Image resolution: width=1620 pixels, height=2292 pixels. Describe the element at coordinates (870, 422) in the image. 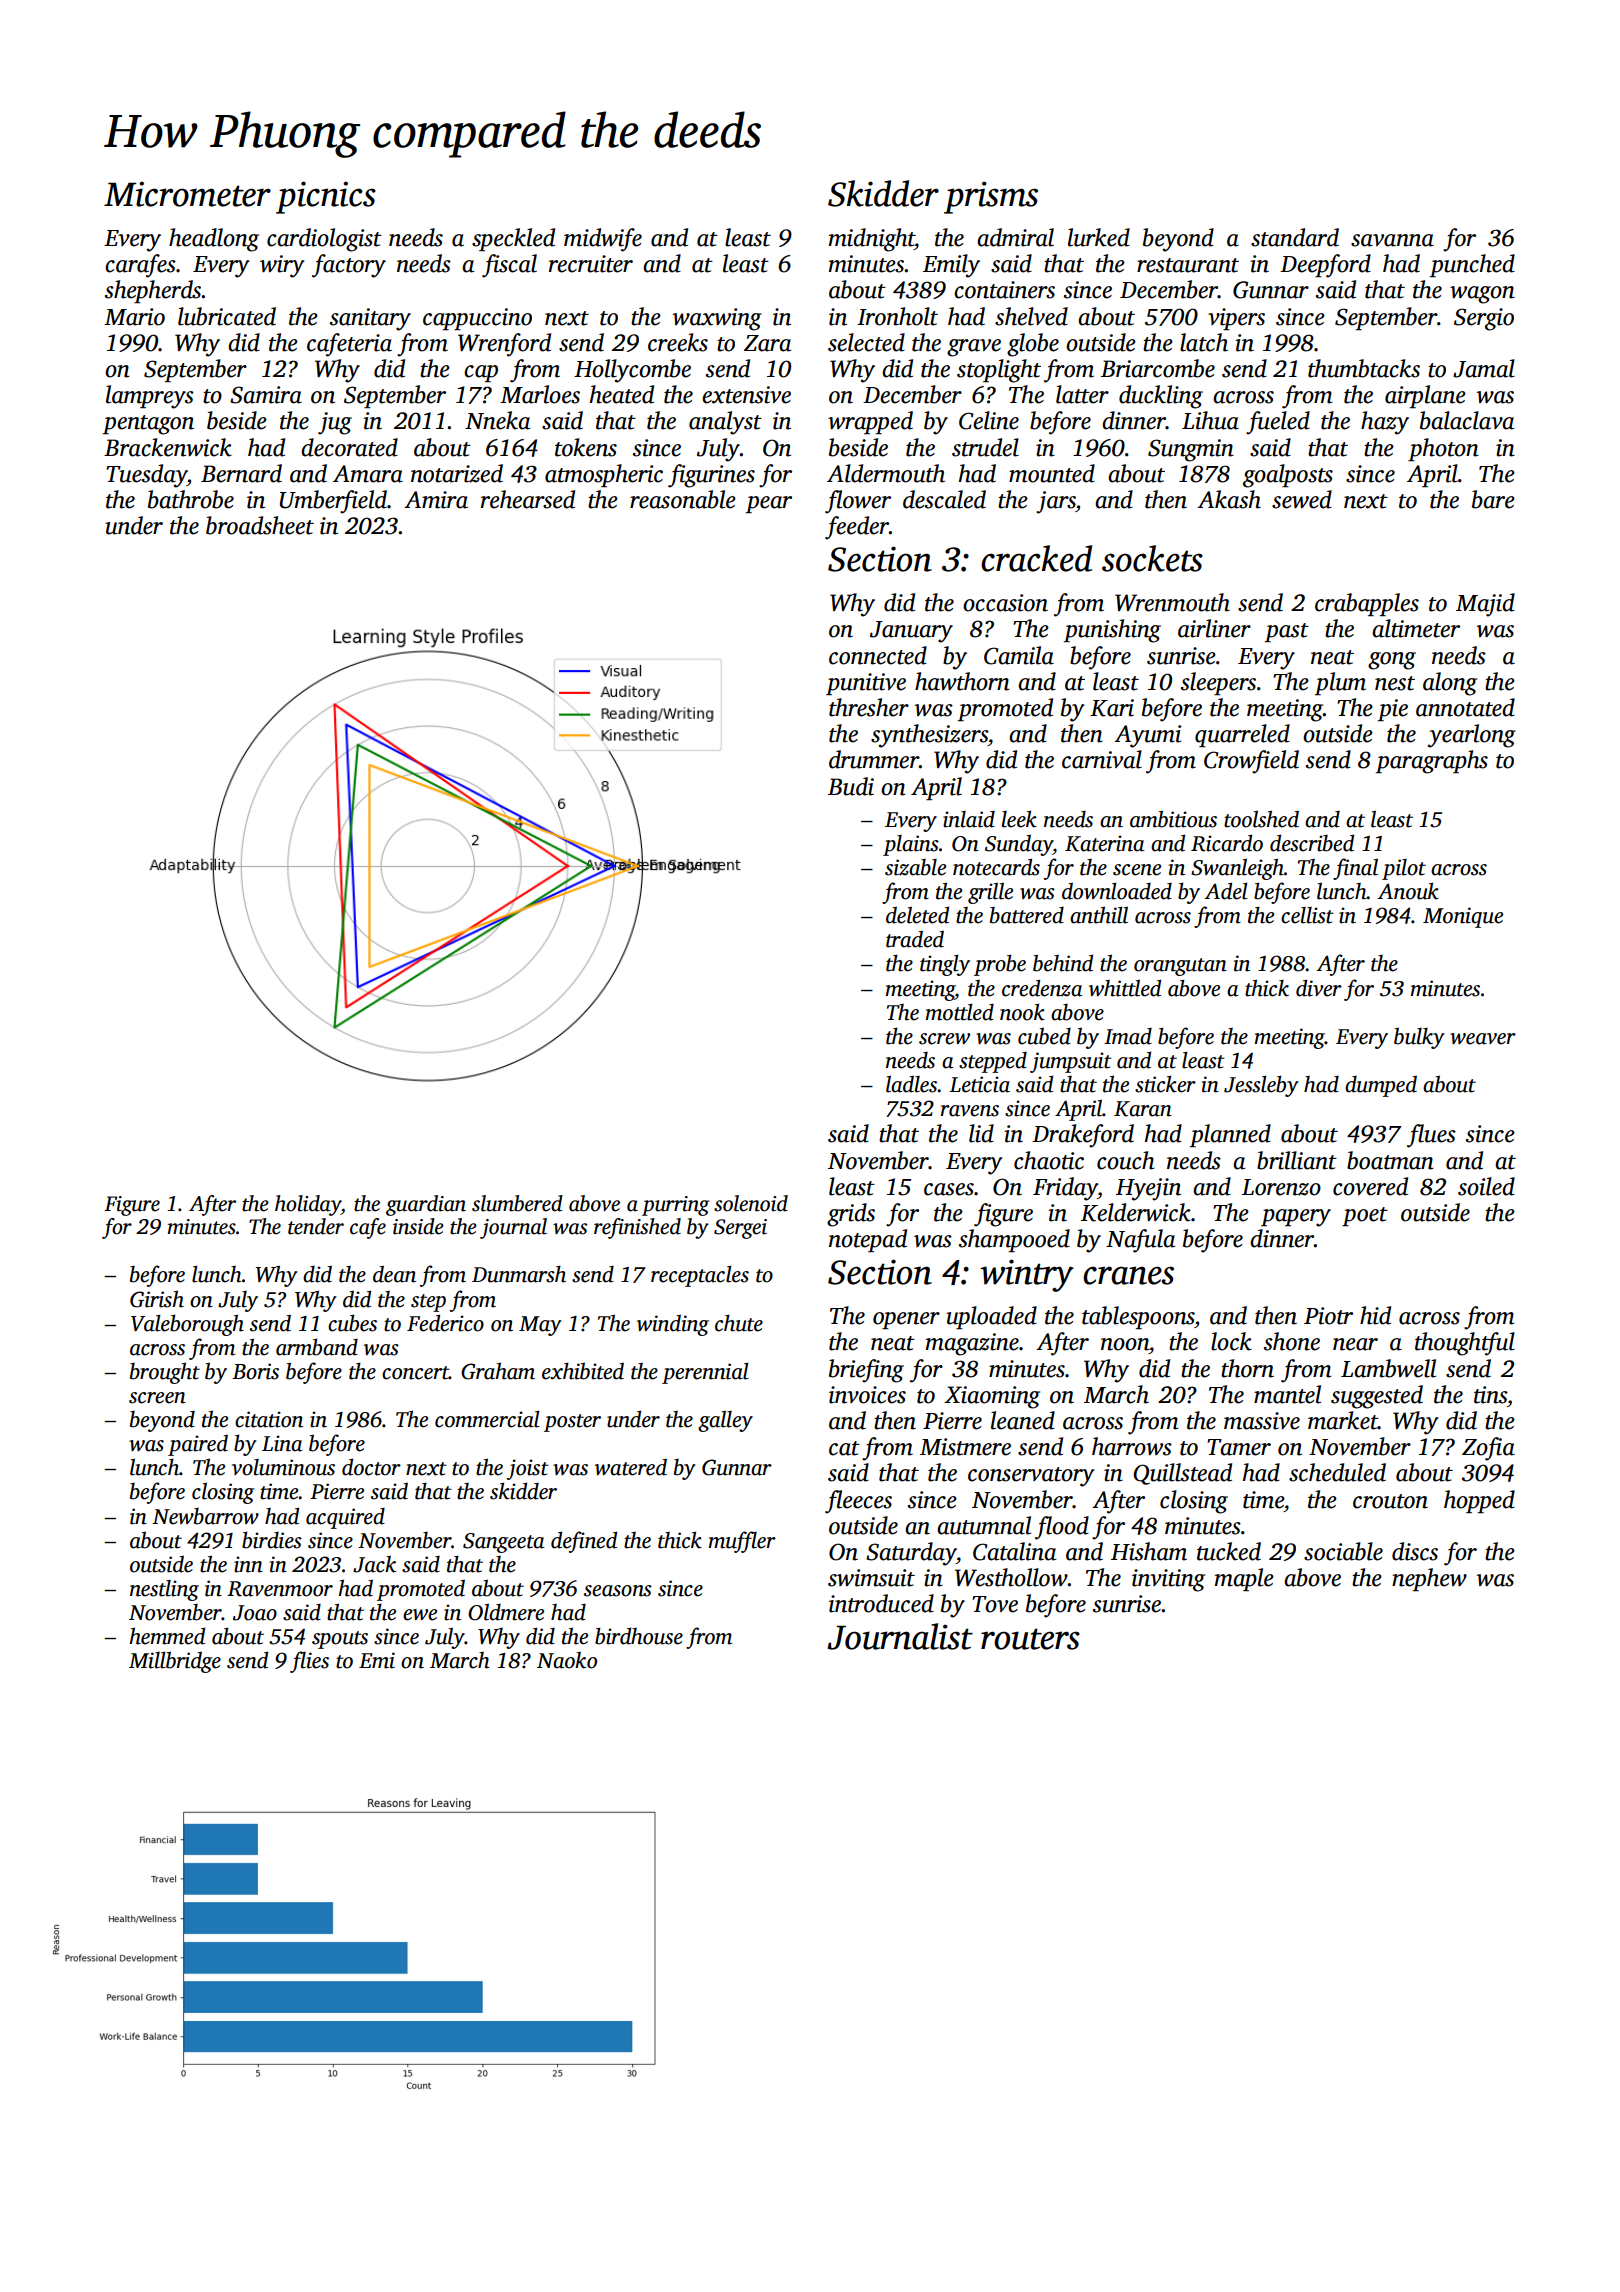

I see `wrapped` at that location.
